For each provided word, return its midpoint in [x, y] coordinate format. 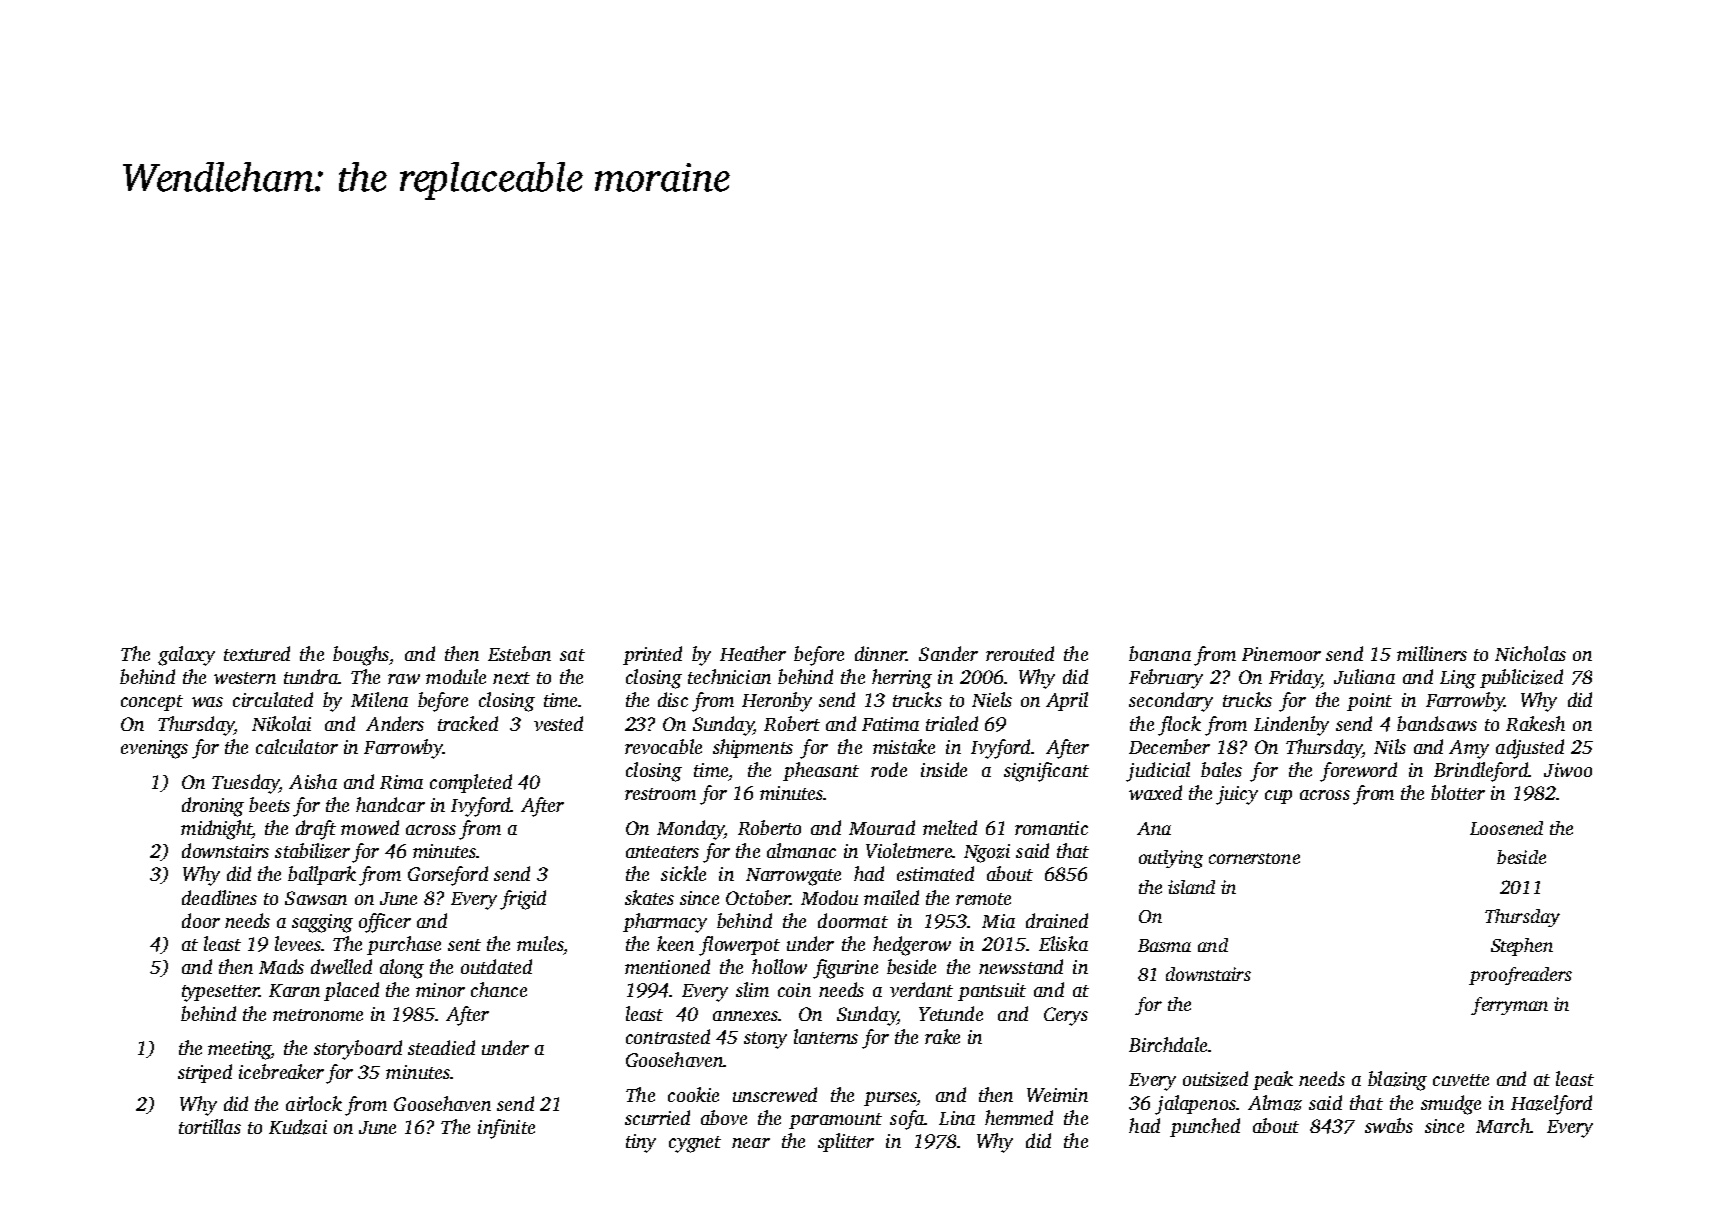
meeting [240, 1050]
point [1369, 702]
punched [1205, 1127]
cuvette [1461, 1080]
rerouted [1020, 653]
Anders [395, 723]
